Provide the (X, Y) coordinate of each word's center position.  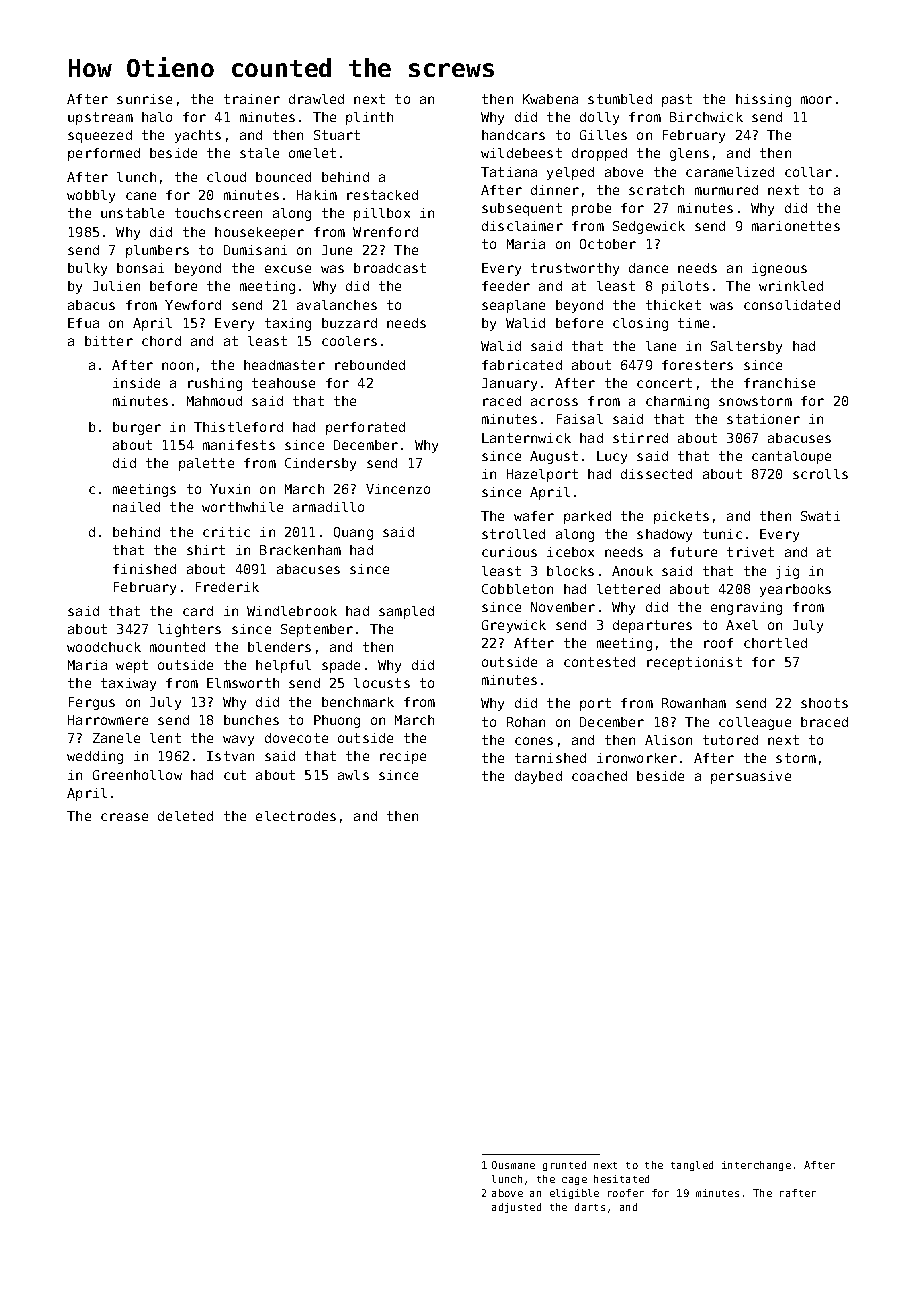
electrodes (296, 816)
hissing (763, 100)
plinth (369, 118)
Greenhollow (137, 775)
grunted (564, 1166)
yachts (198, 136)
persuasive (751, 777)
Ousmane (513, 1165)
